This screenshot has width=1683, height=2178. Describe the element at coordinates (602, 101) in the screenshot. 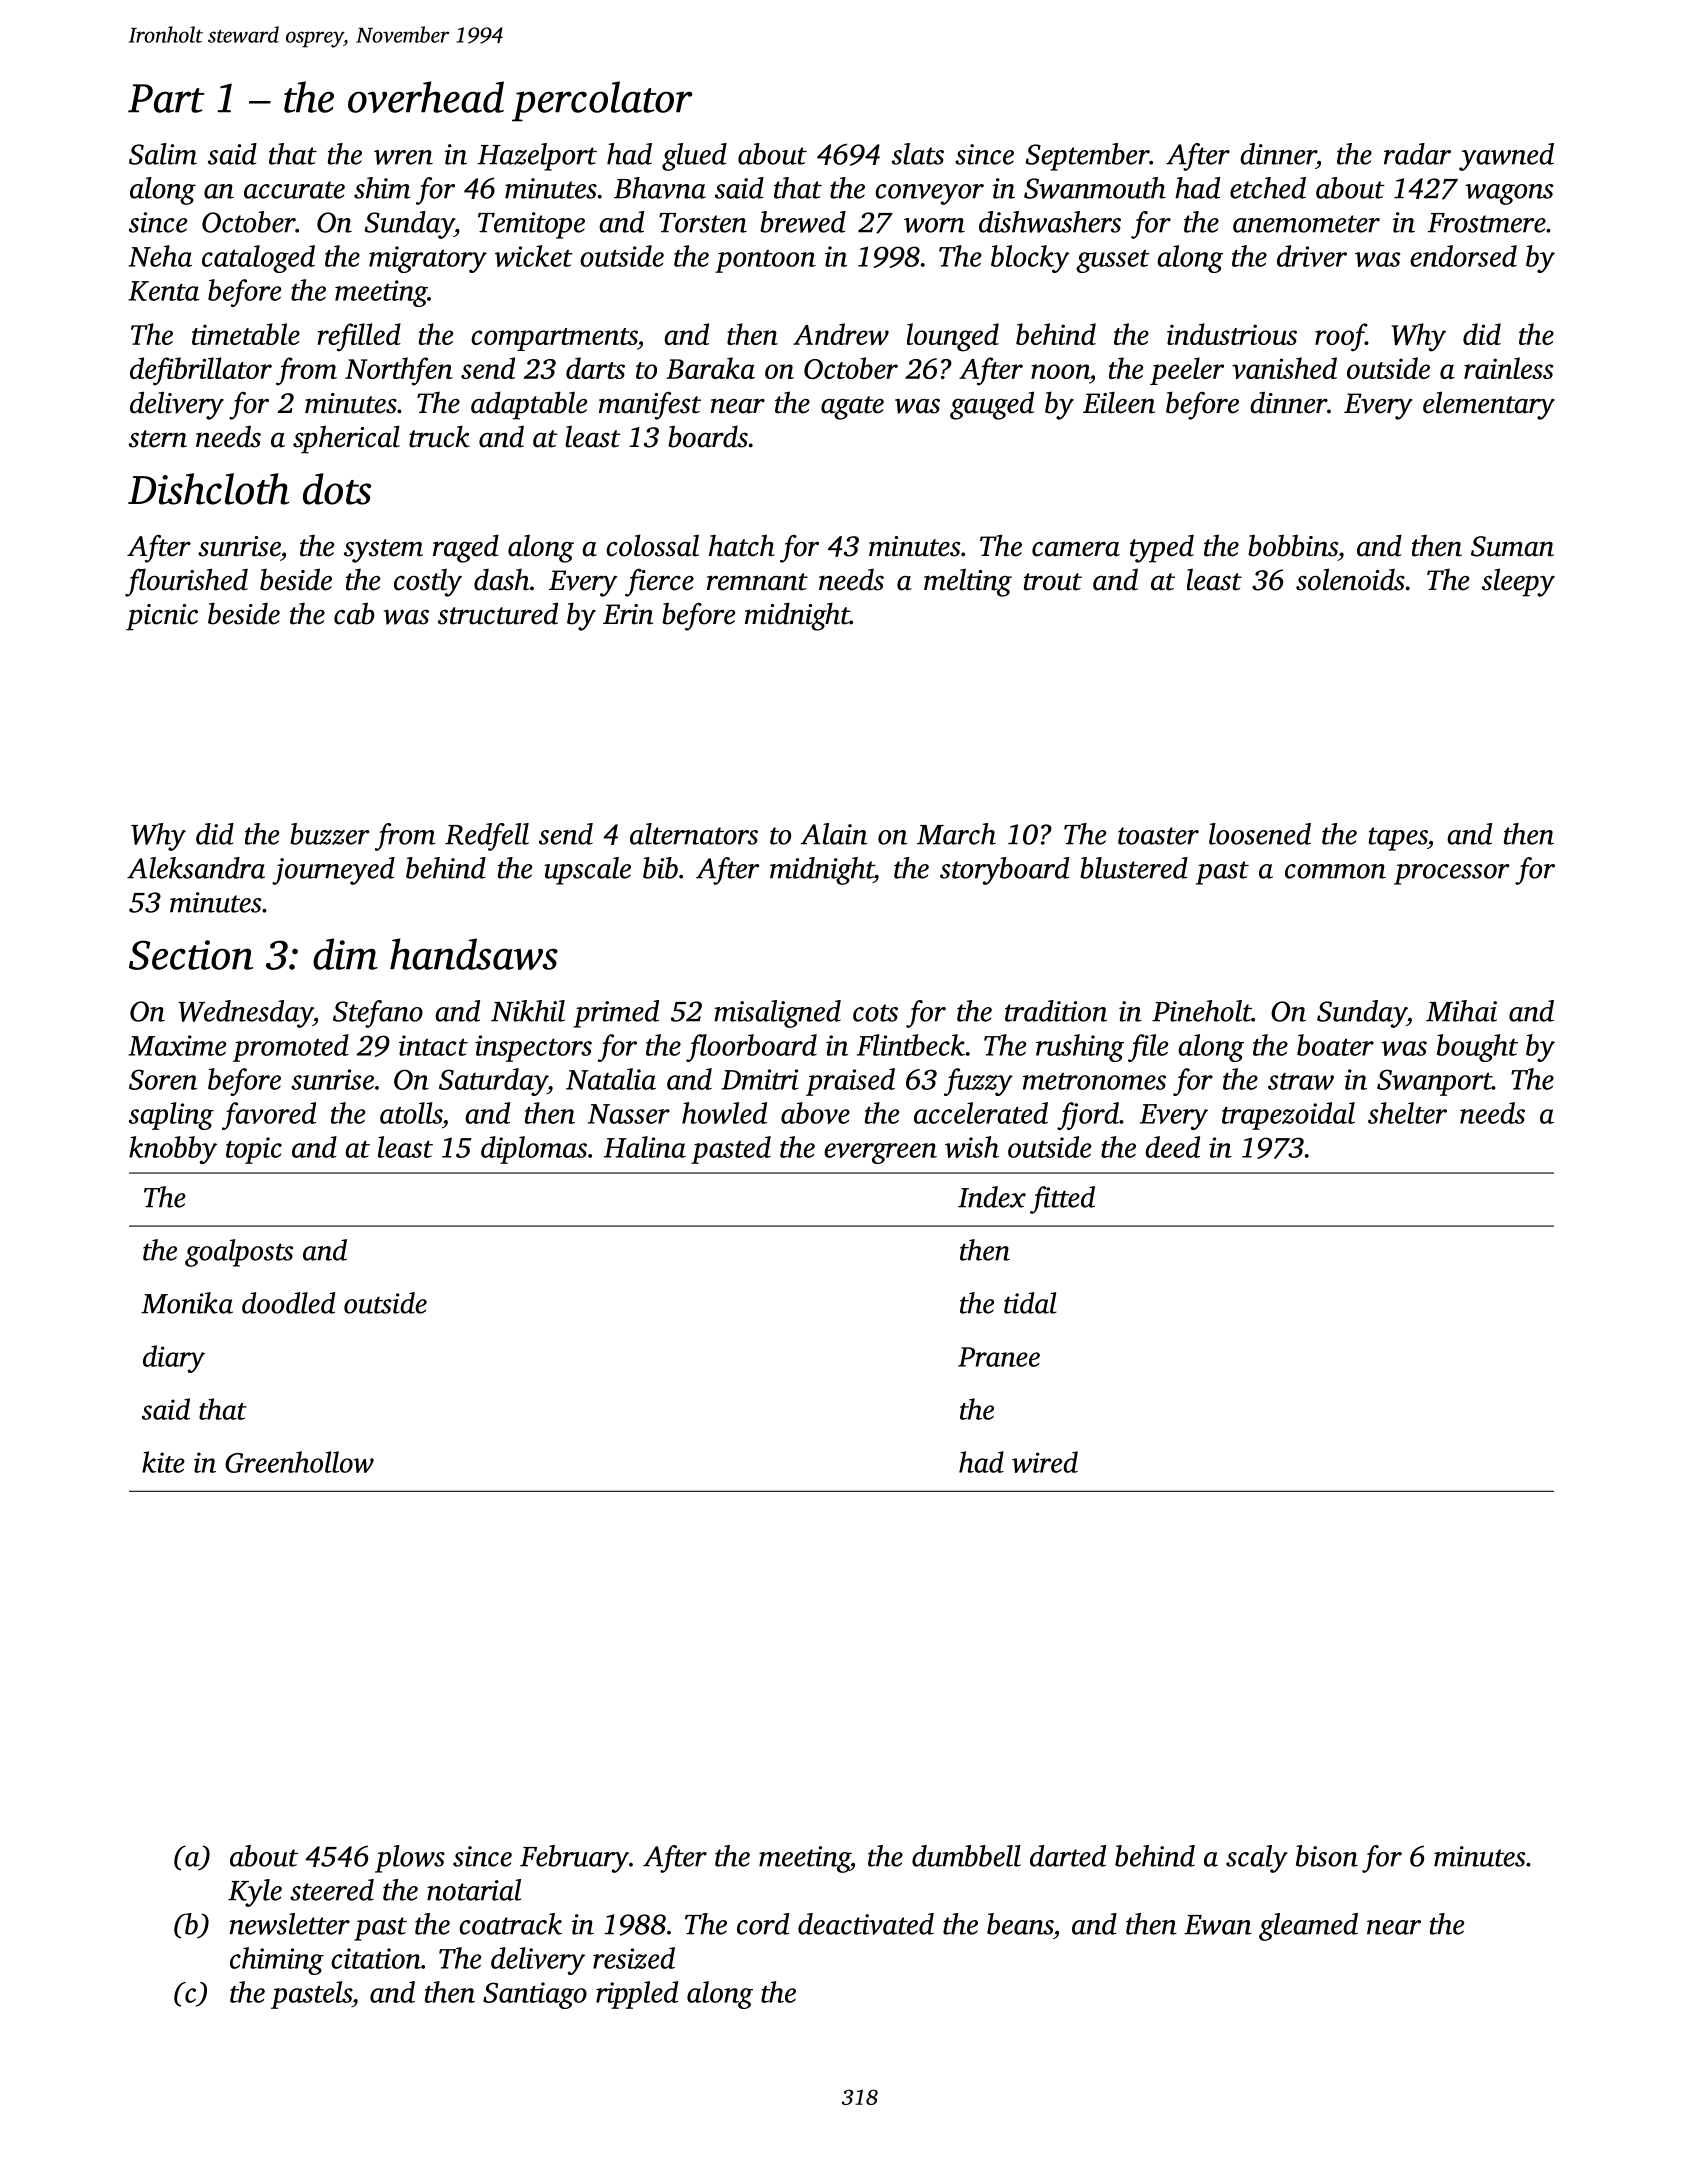

I see `percolator` at that location.
